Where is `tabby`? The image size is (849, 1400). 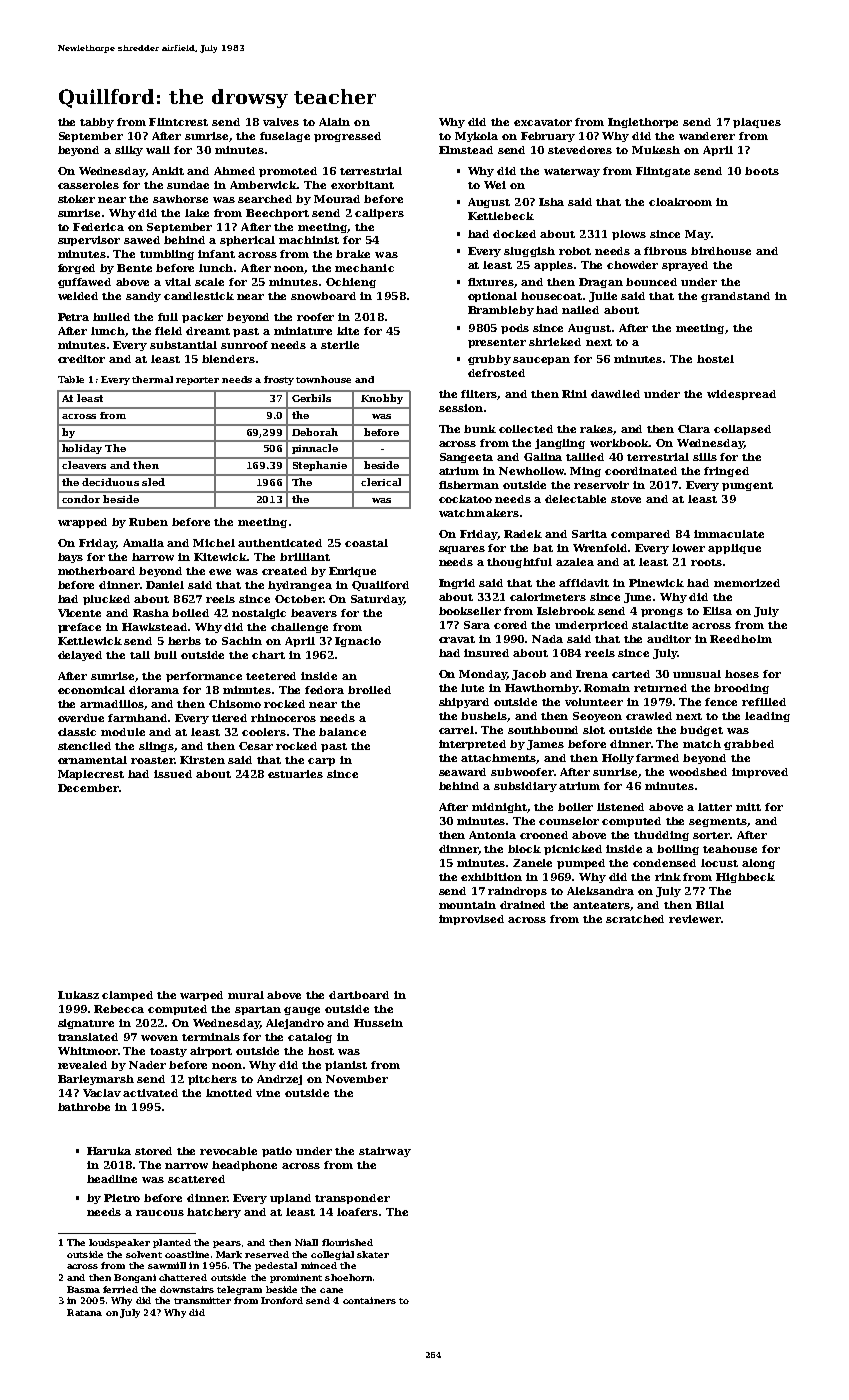 tabby is located at coordinates (97, 123).
